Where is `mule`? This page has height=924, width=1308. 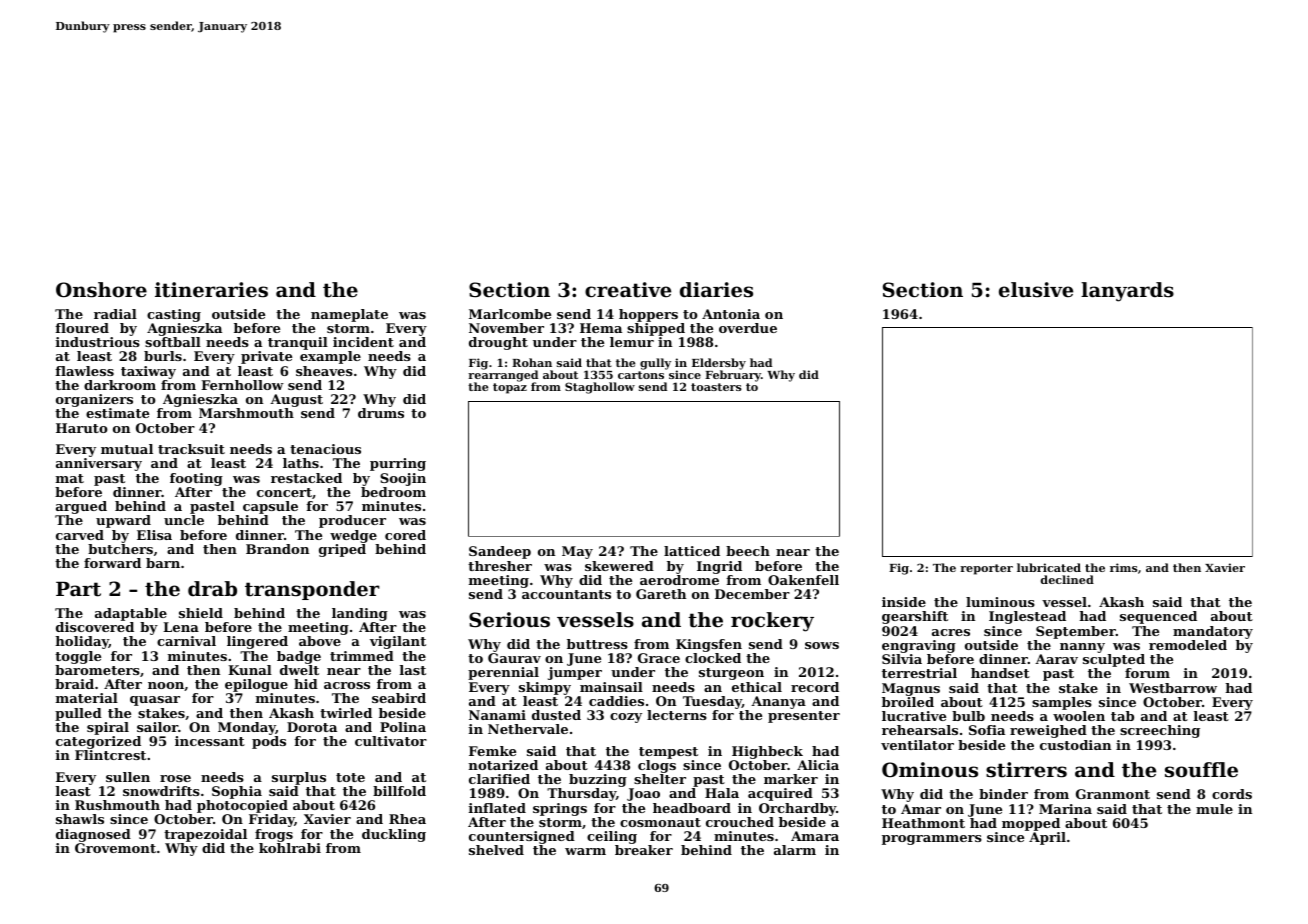 mule is located at coordinates (1214, 809).
